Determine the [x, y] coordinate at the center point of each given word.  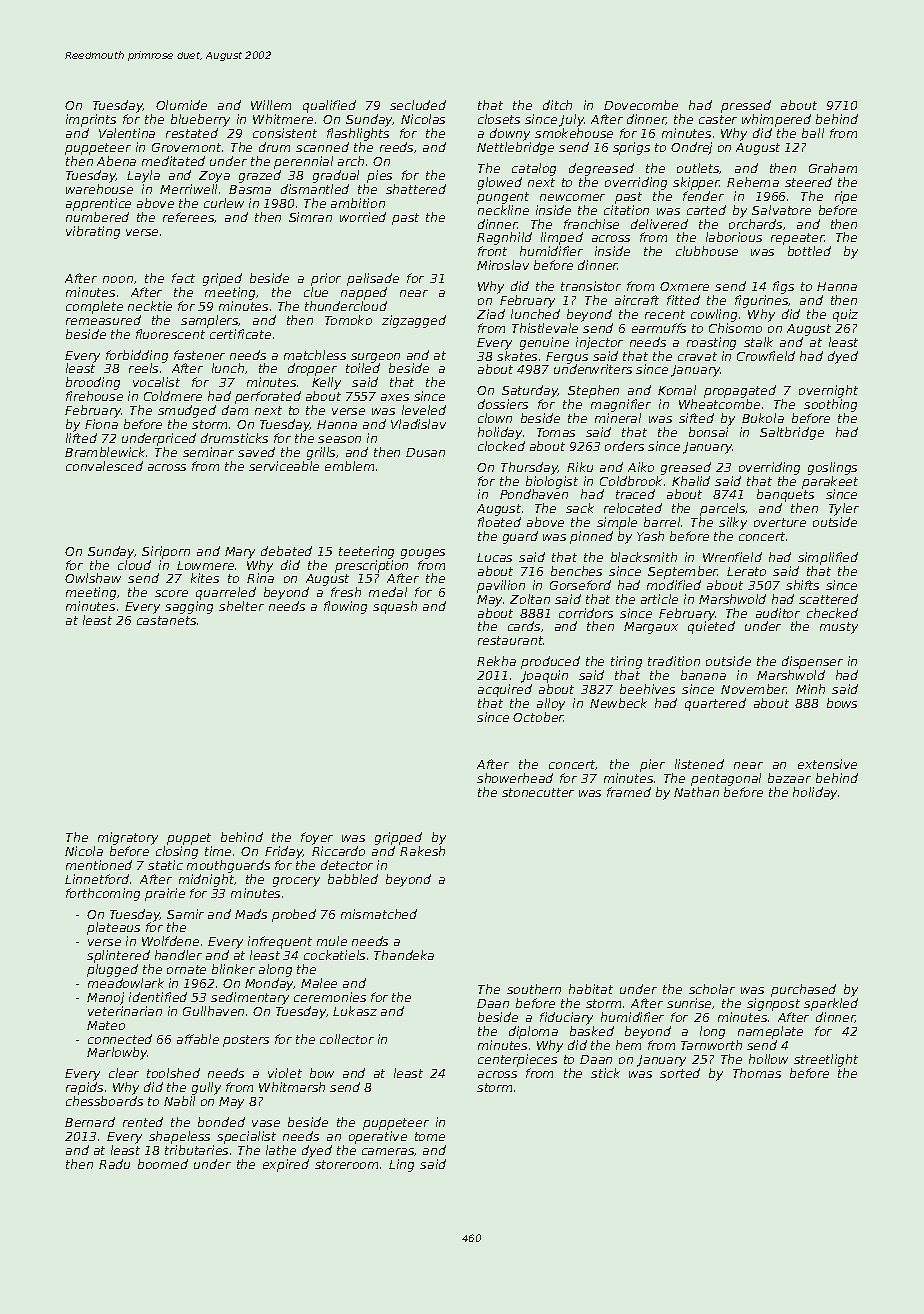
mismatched [379, 914]
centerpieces [517, 1060]
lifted [81, 438]
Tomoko [348, 320]
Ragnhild [504, 238]
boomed [163, 1164]
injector [599, 343]
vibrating [93, 232]
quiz [845, 315]
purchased [803, 990]
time [218, 851]
